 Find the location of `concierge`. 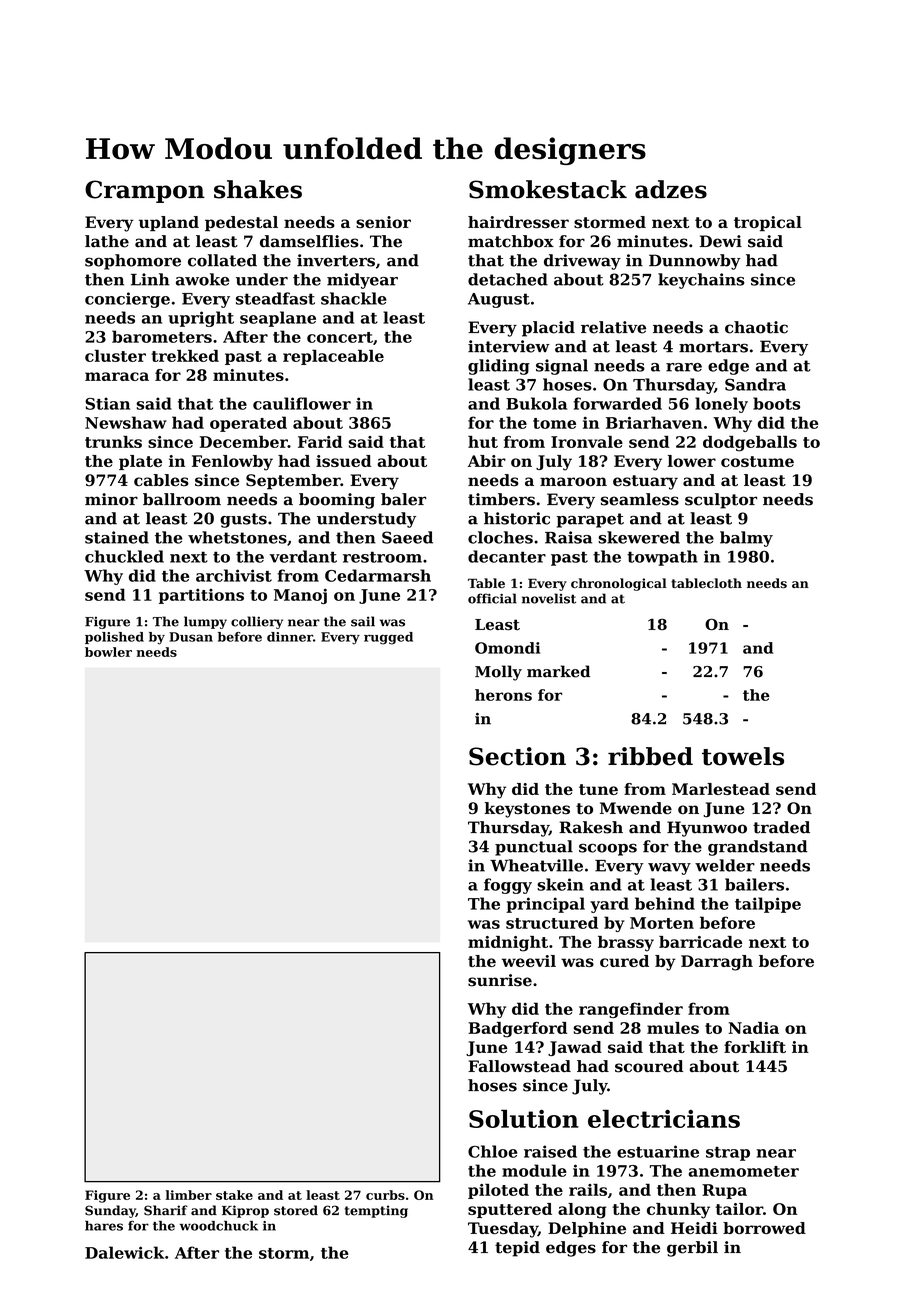

concierge is located at coordinates (127, 300).
